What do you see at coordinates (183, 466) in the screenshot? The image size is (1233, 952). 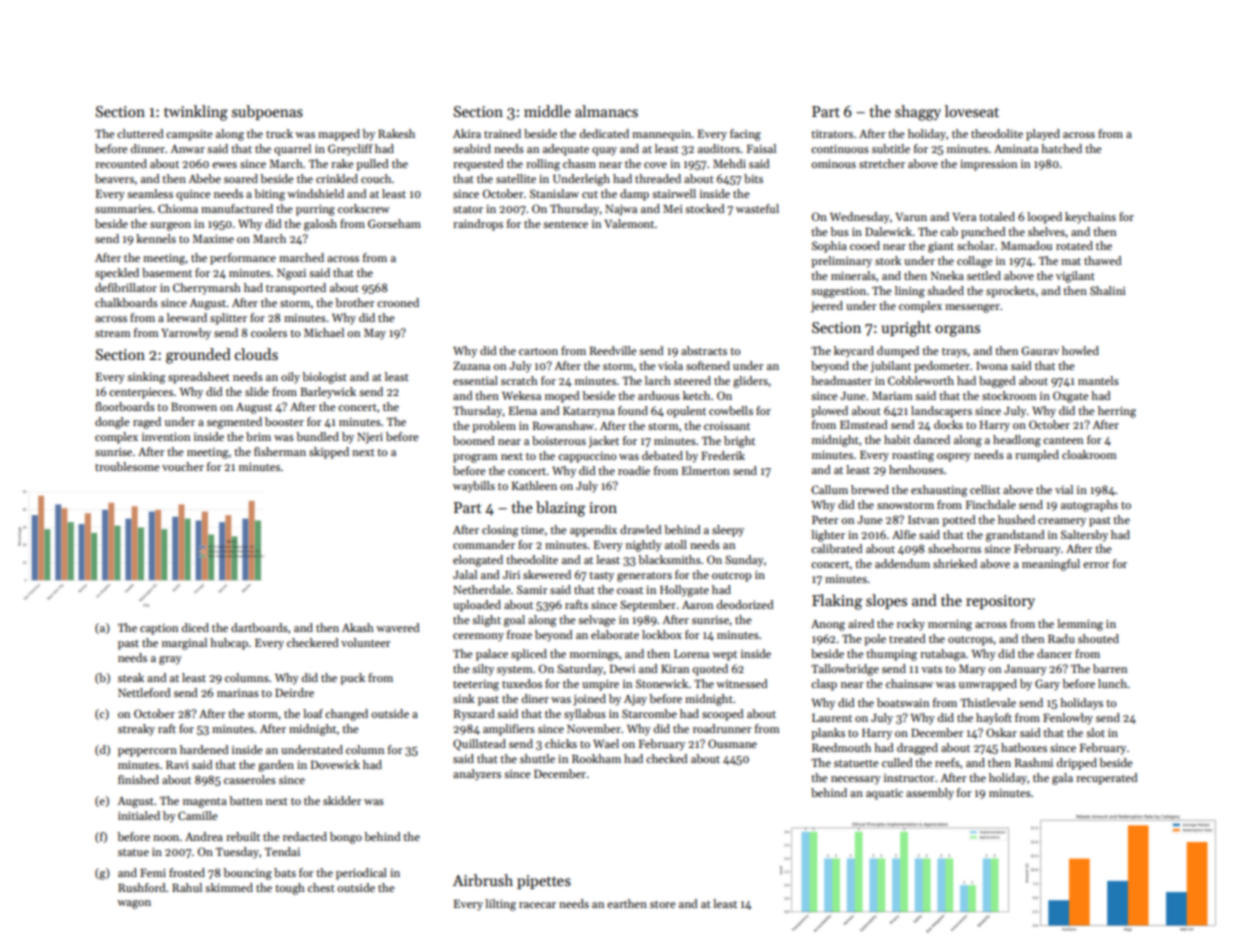 I see `voucher` at bounding box center [183, 466].
